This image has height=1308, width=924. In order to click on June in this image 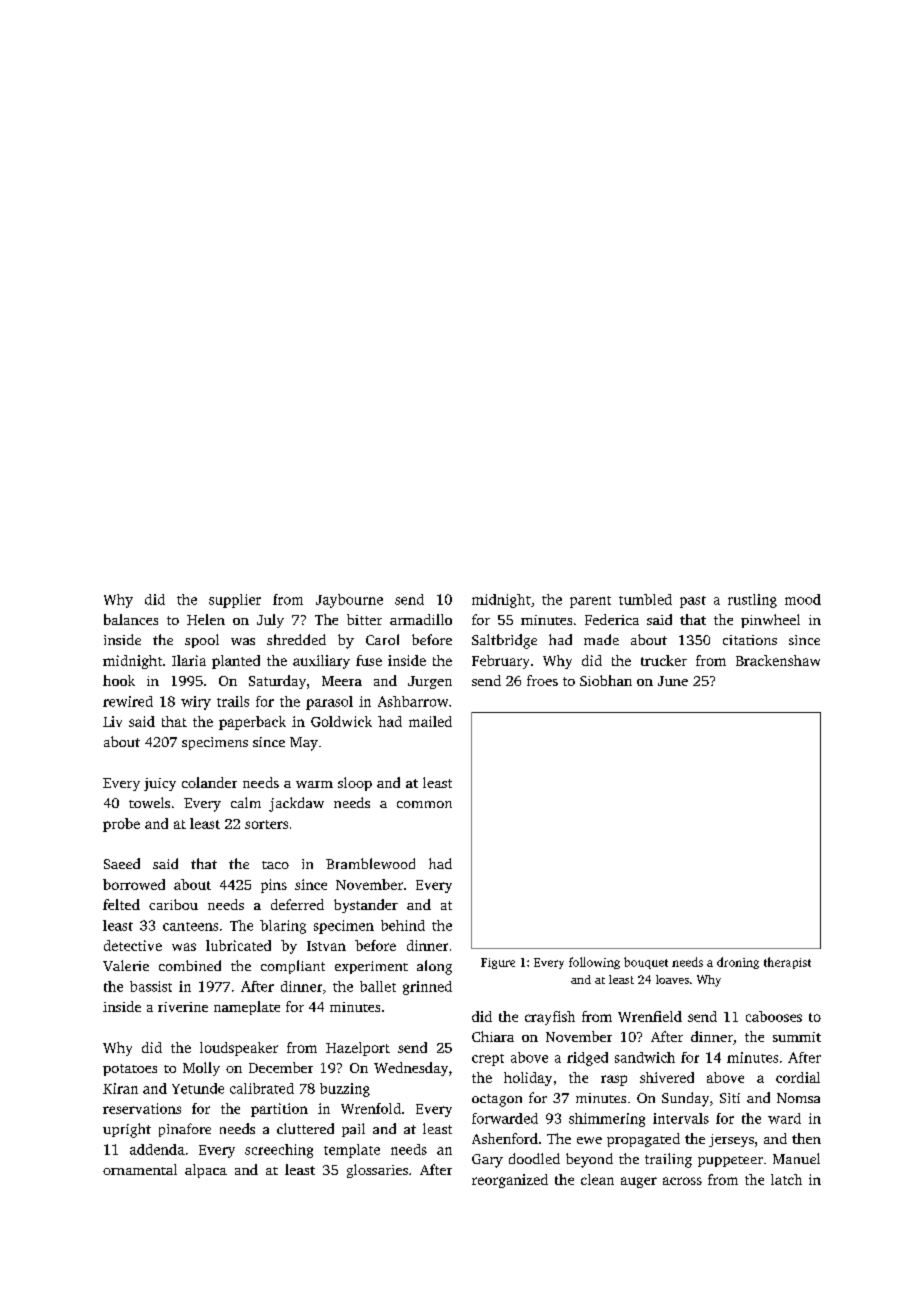, I will do `click(673, 681)`.
